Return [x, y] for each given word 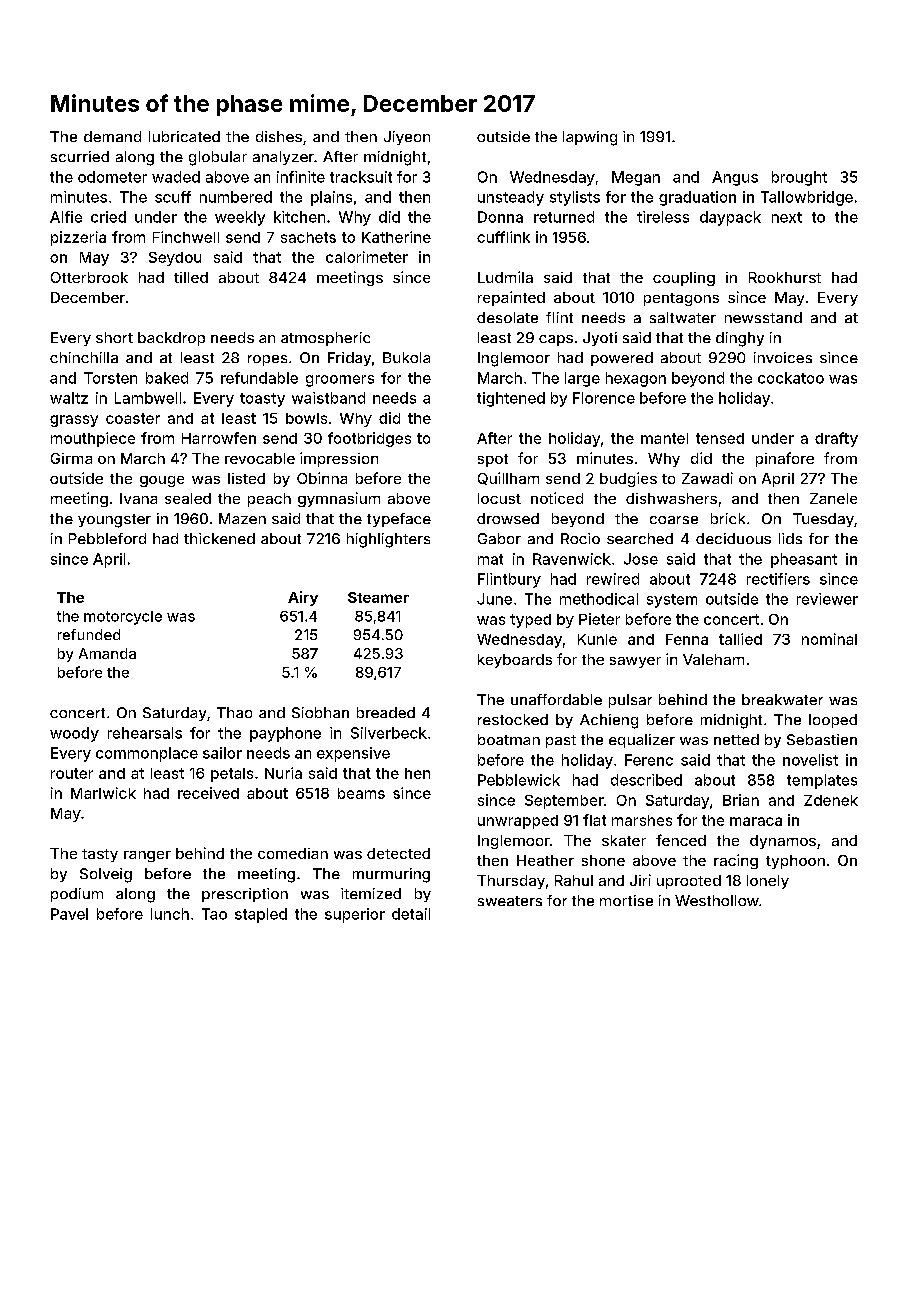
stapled [261, 915]
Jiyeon [407, 138]
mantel [664, 438]
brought [799, 178]
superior [355, 915]
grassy [74, 421]
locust [499, 498]
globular [218, 158]
